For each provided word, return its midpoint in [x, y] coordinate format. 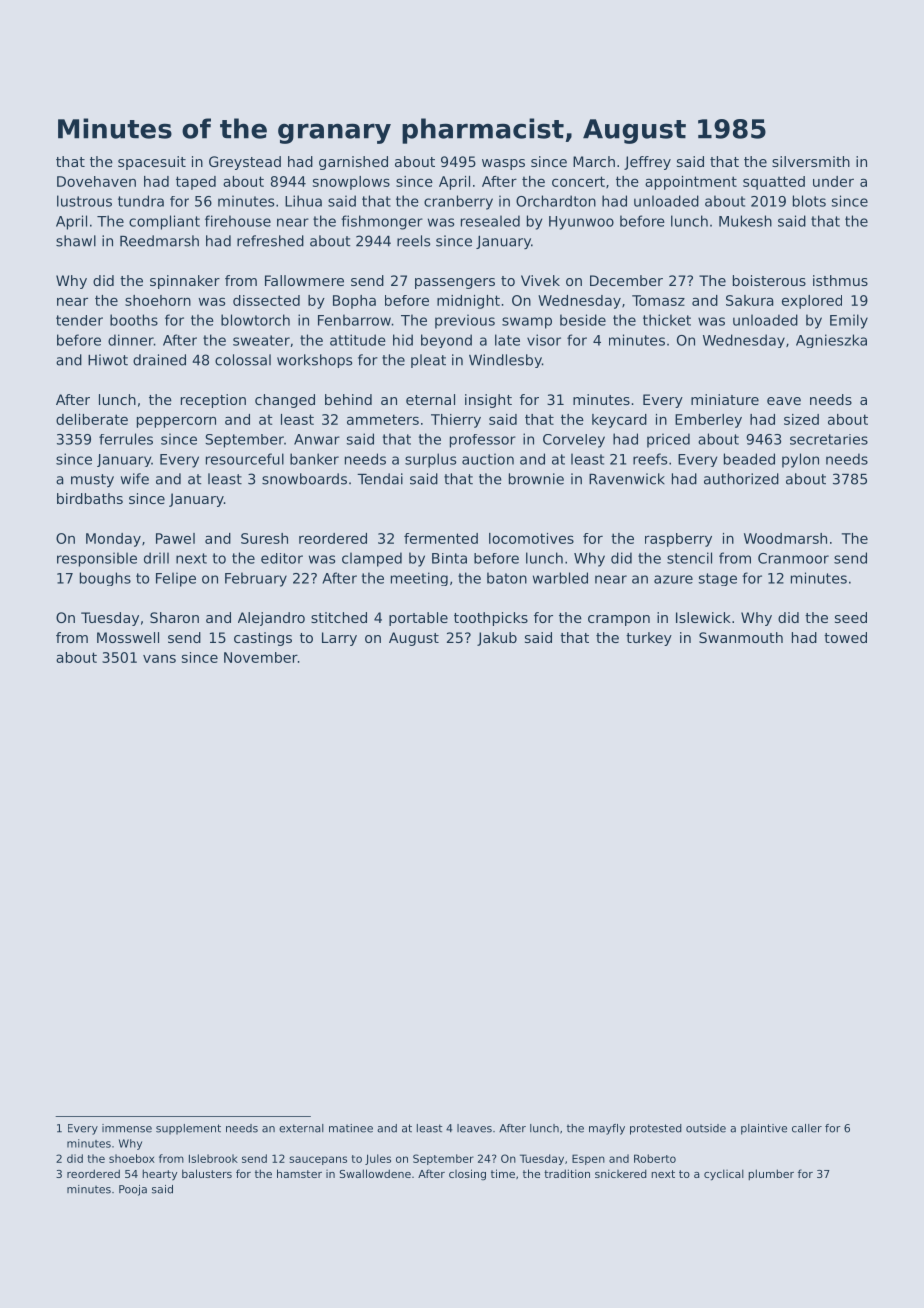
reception [213, 401]
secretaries [829, 439]
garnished [353, 163]
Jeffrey [647, 163]
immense [127, 1128]
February [256, 579]
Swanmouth [741, 637]
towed [845, 637]
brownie [536, 479]
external [301, 1128]
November [261, 657]
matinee [351, 1128]
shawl [76, 241]
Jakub [497, 639]
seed [851, 617]
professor [483, 441]
